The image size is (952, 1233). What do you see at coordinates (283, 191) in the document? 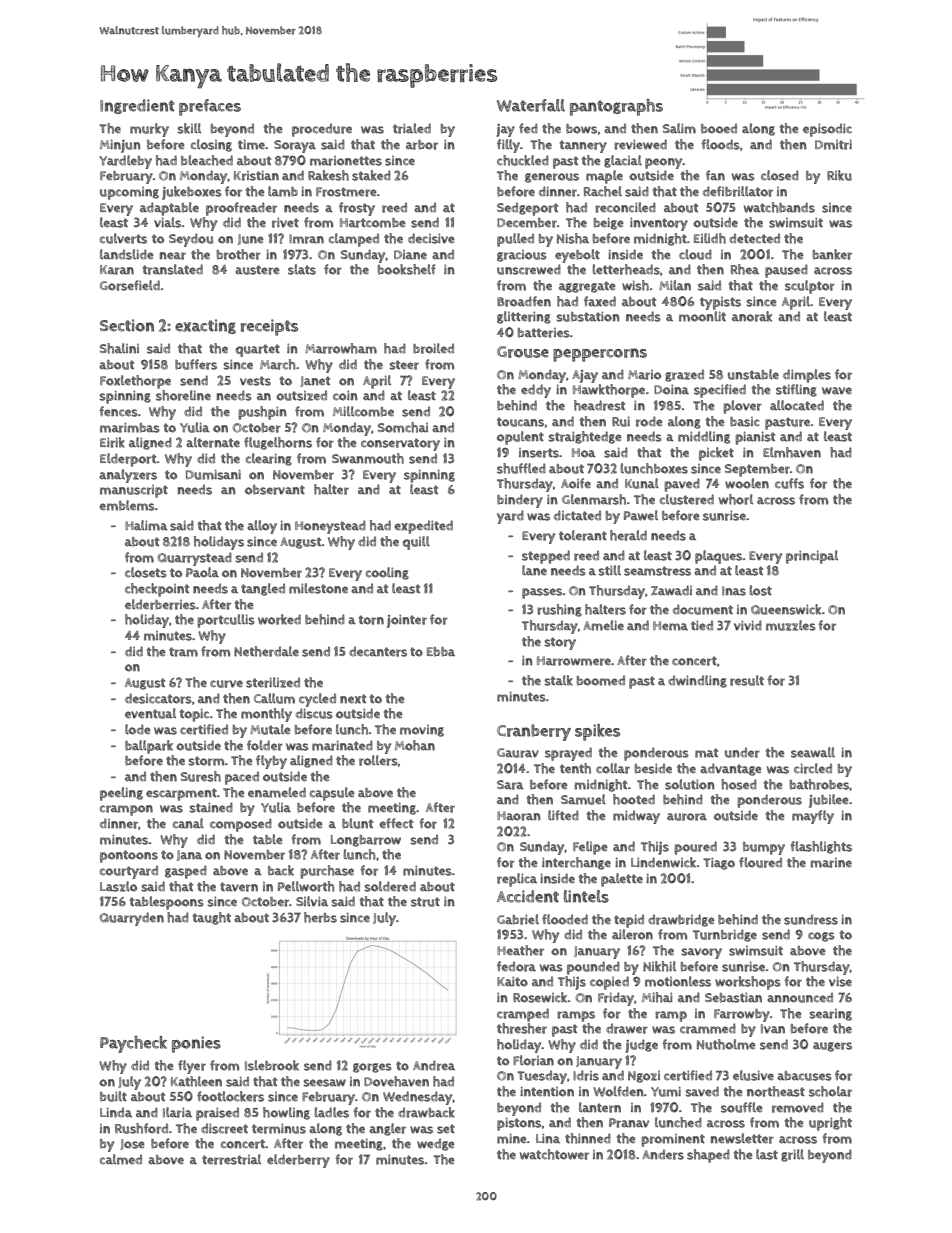
I see `lamb` at bounding box center [283, 191].
